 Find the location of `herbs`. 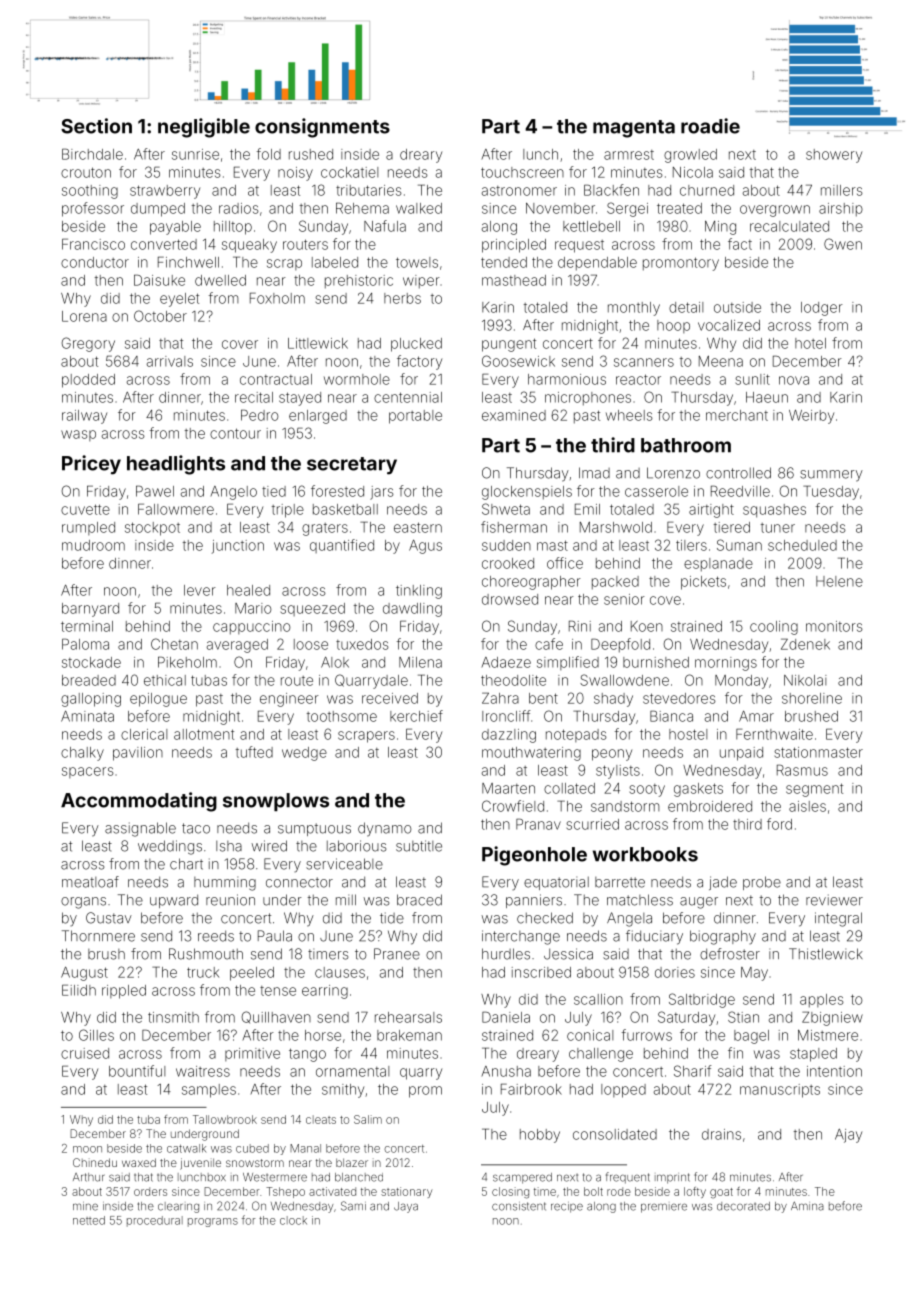

herbs is located at coordinates (402, 298).
